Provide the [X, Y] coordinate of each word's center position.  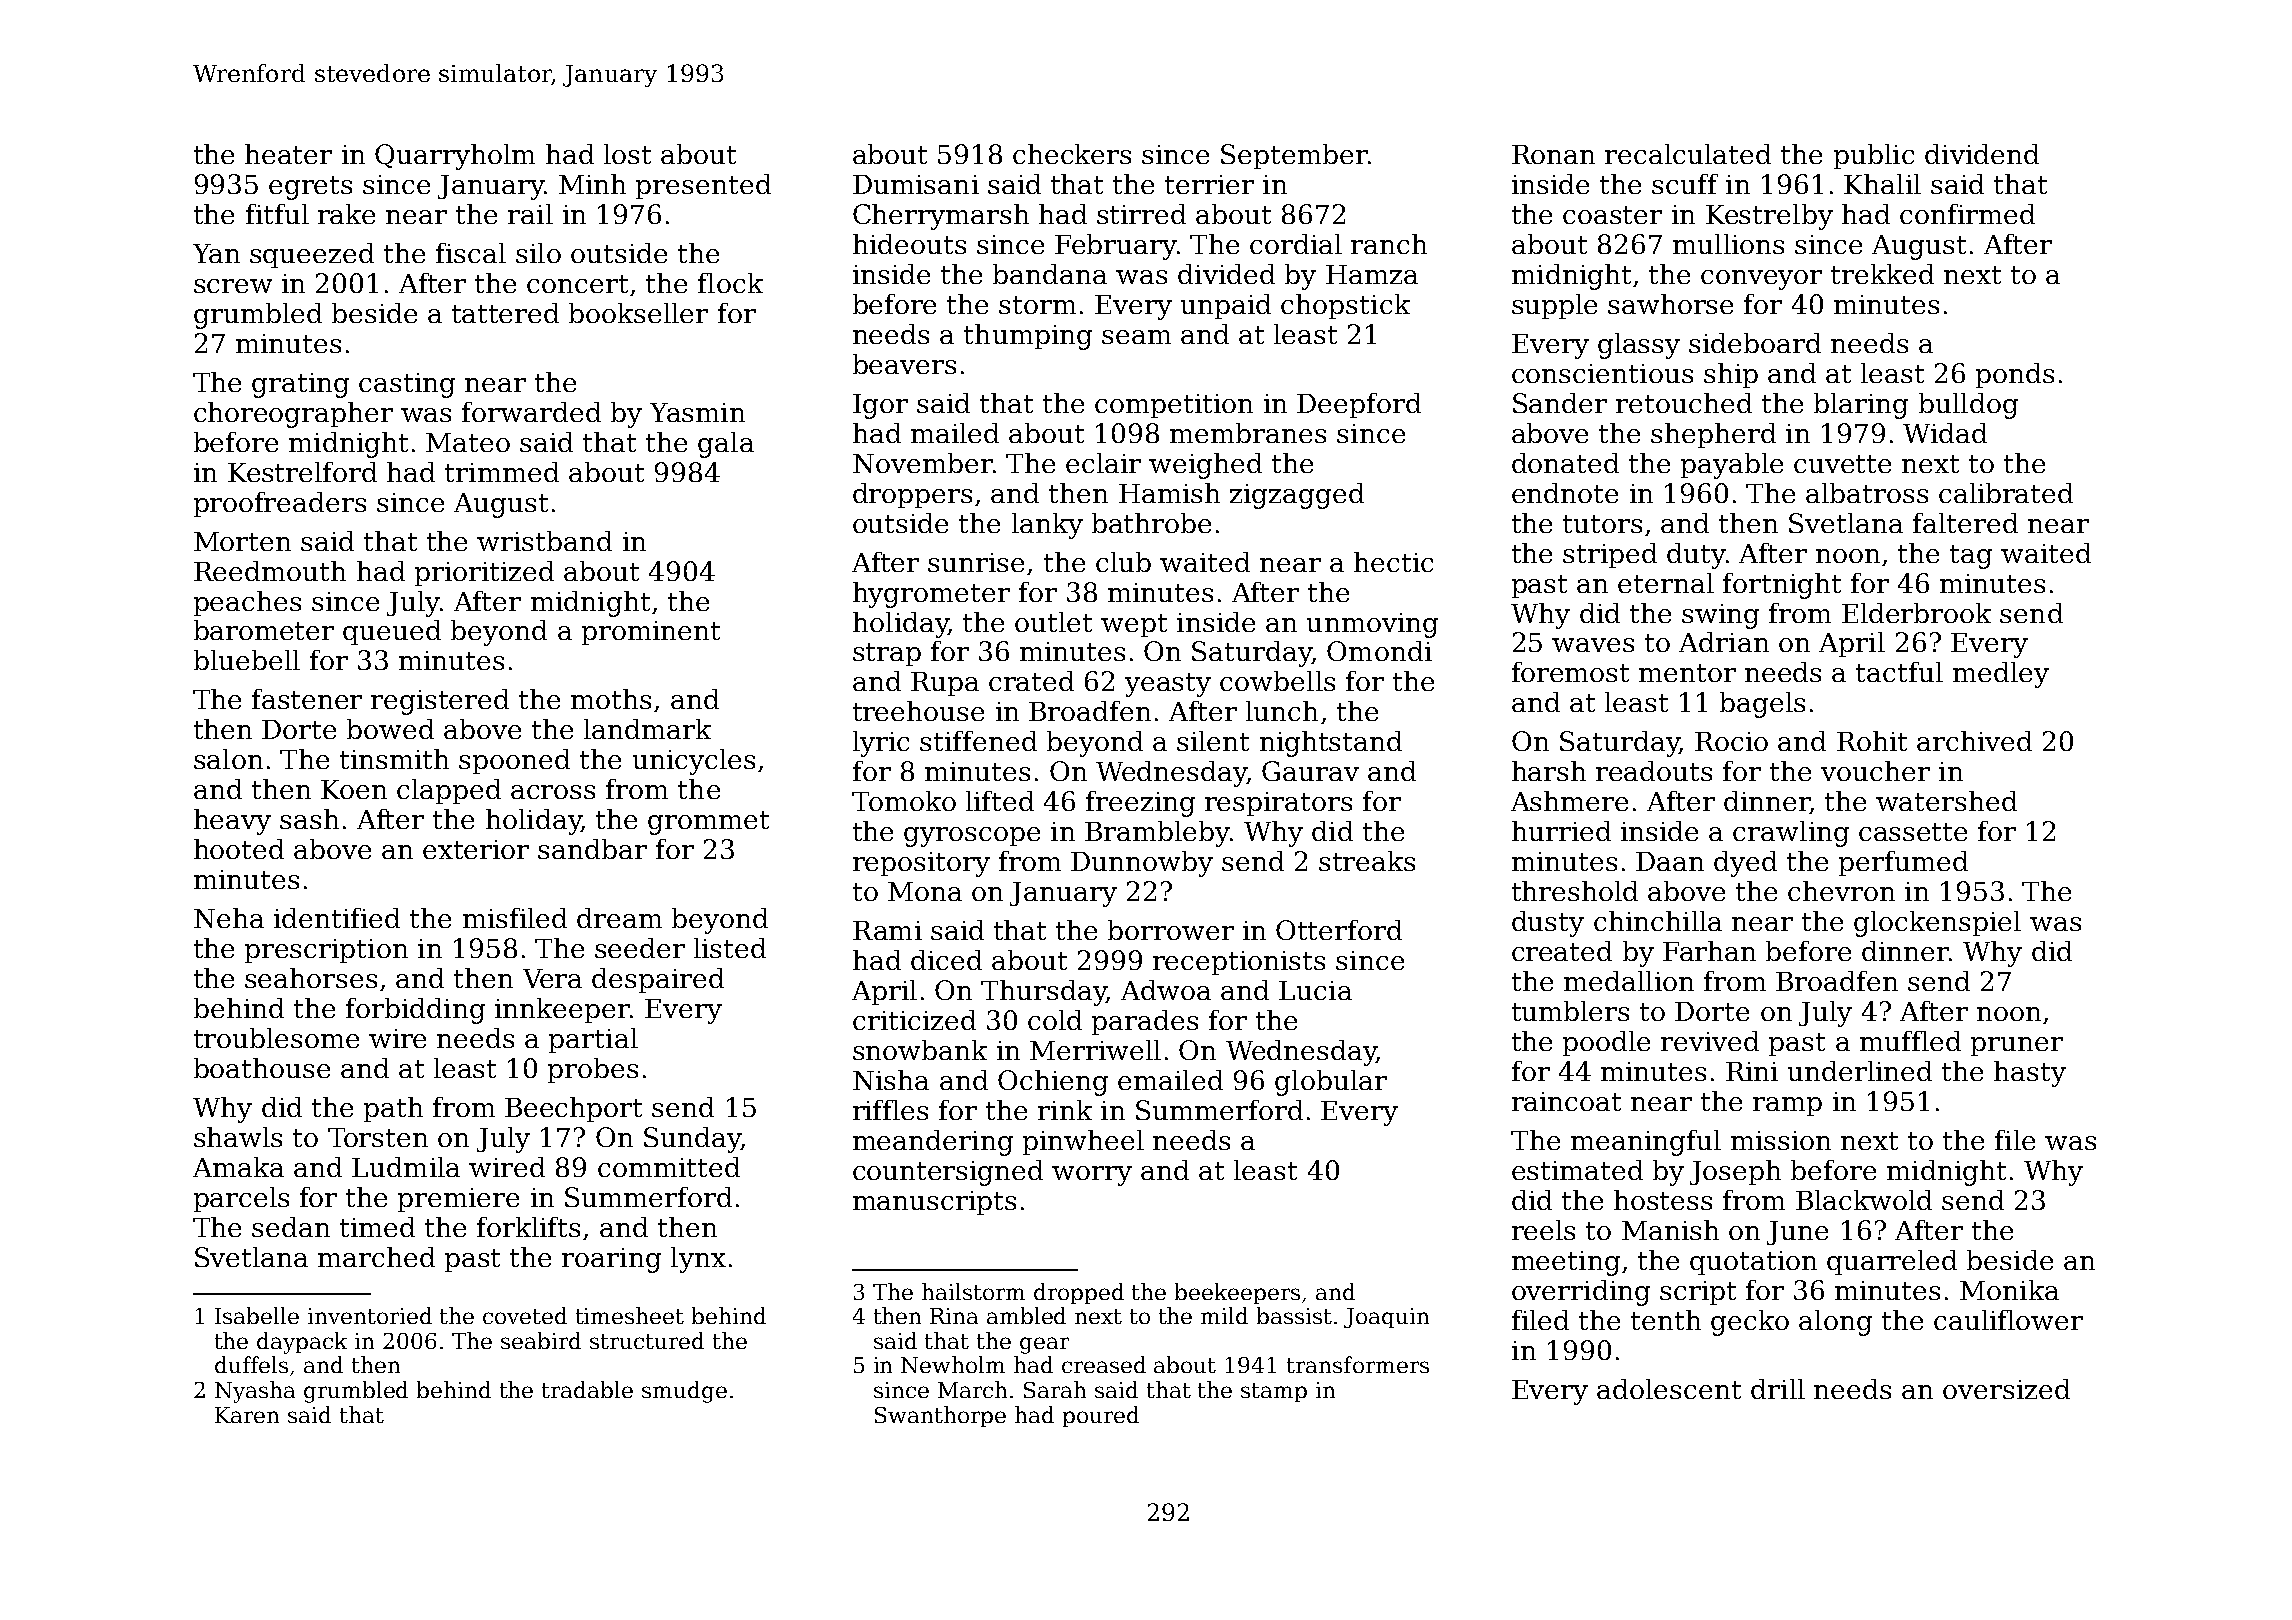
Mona [925, 891]
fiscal [471, 253]
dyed [1745, 864]
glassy [1639, 346]
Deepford [1359, 405]
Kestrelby [1769, 217]
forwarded [531, 412]
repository [921, 864]
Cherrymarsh [941, 217]
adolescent [1669, 1389]
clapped [449, 791]
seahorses [311, 978]
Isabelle [257, 1315]
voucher [1875, 771]
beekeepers [1237, 1293]
